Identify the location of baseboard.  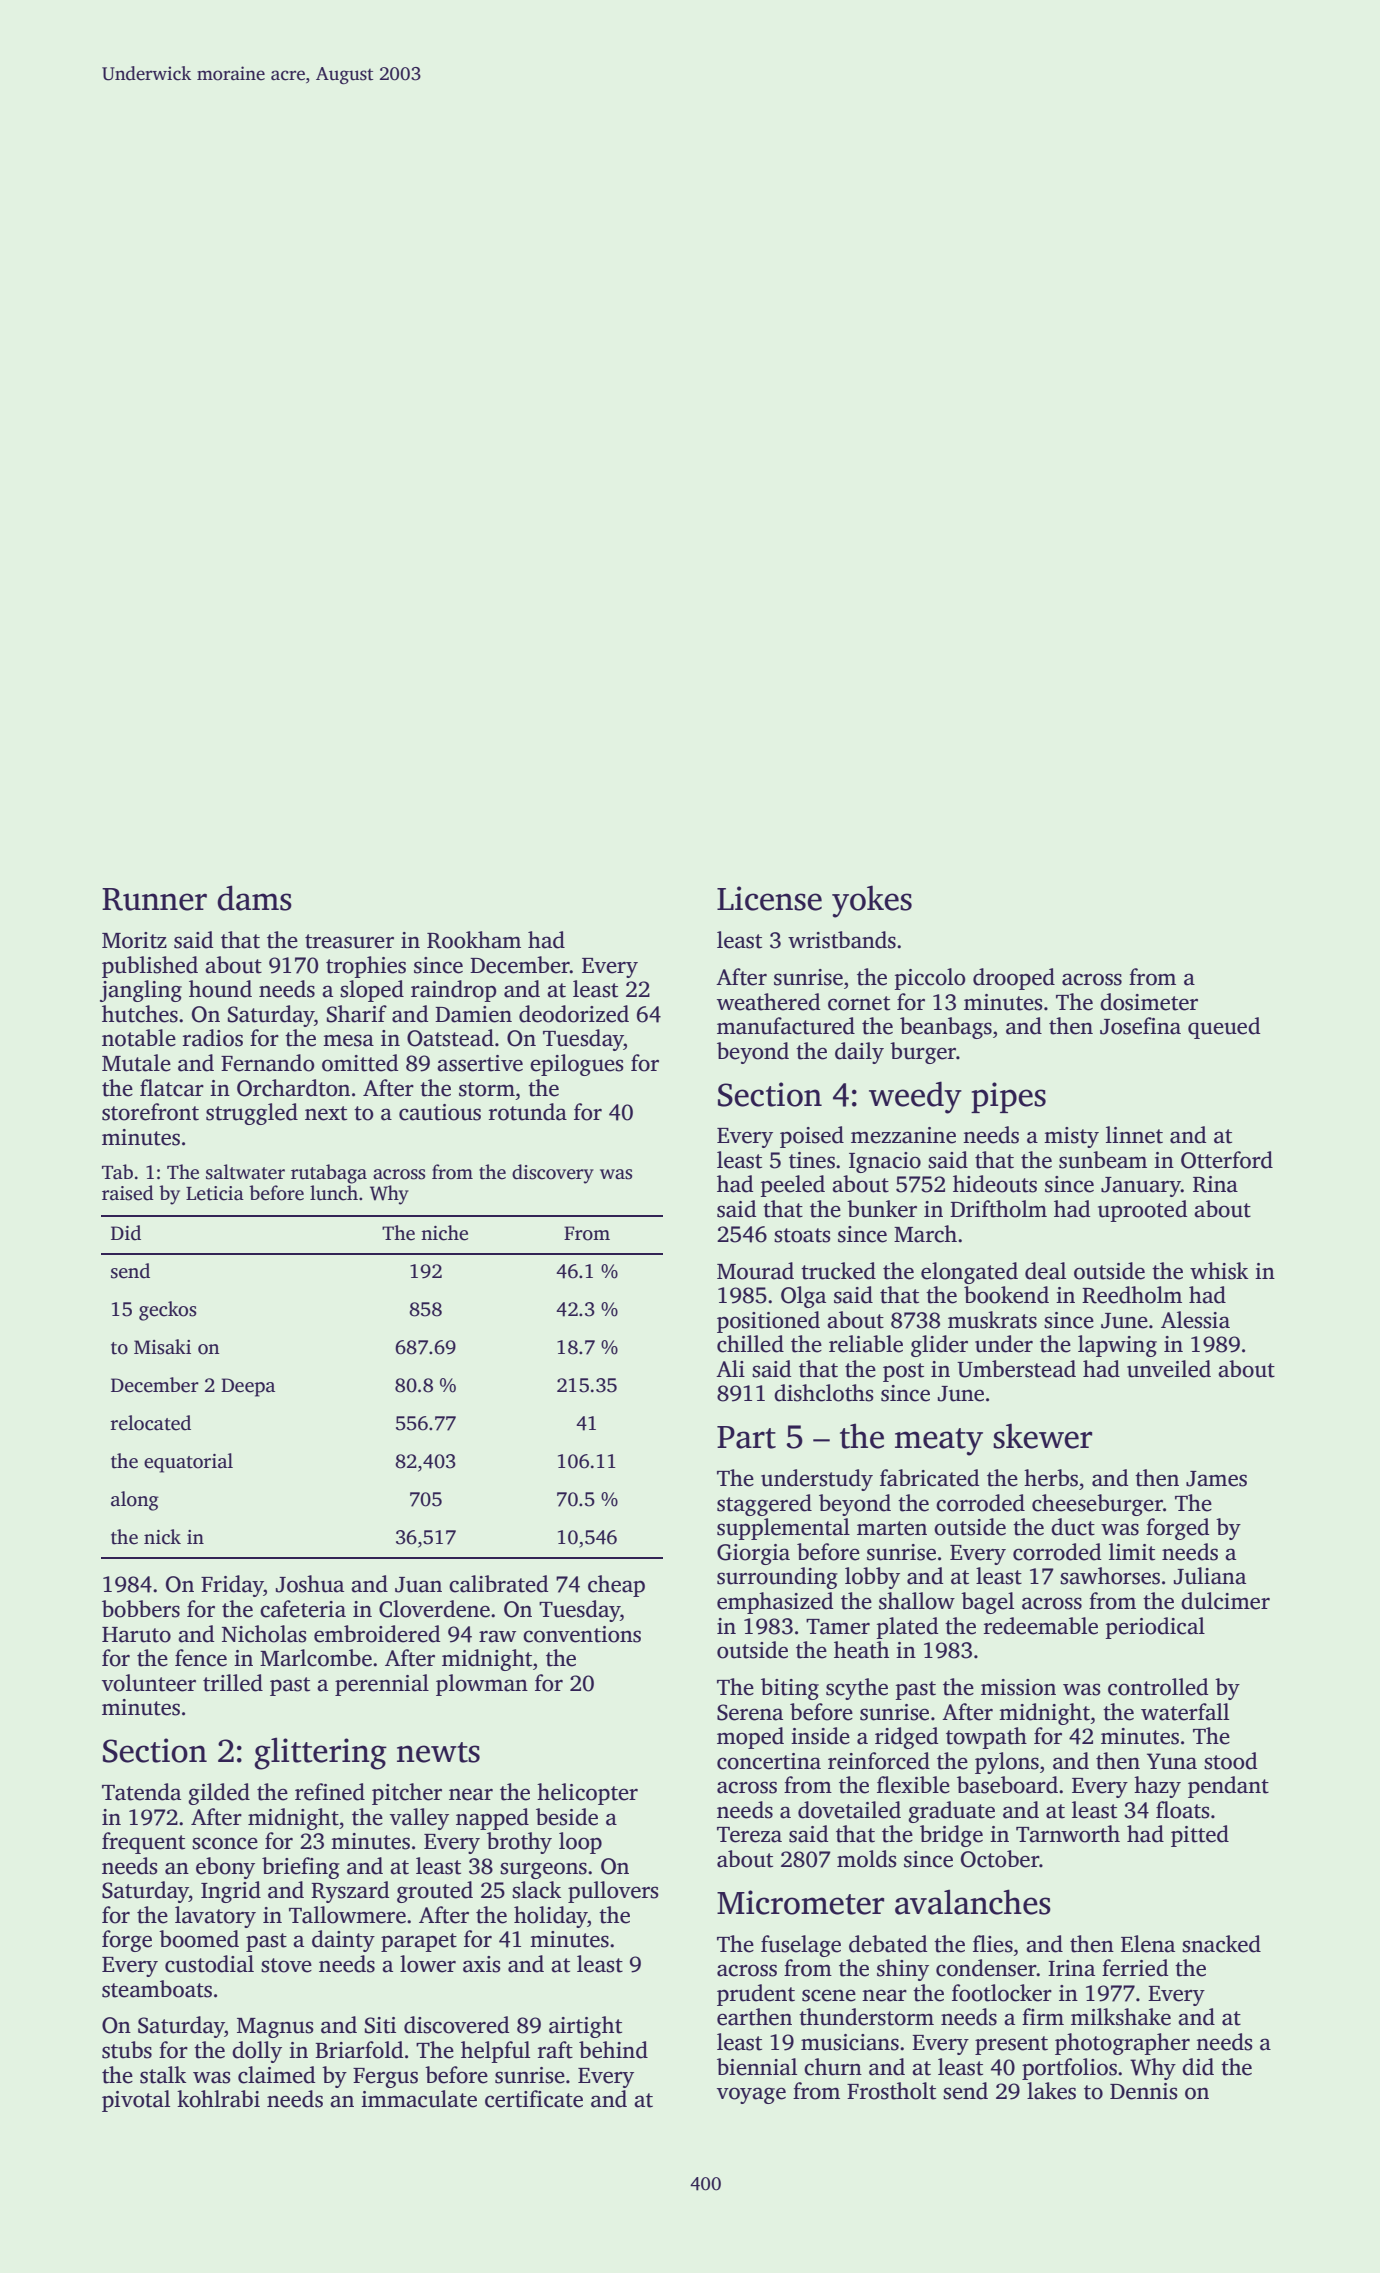
(1007, 1785).
